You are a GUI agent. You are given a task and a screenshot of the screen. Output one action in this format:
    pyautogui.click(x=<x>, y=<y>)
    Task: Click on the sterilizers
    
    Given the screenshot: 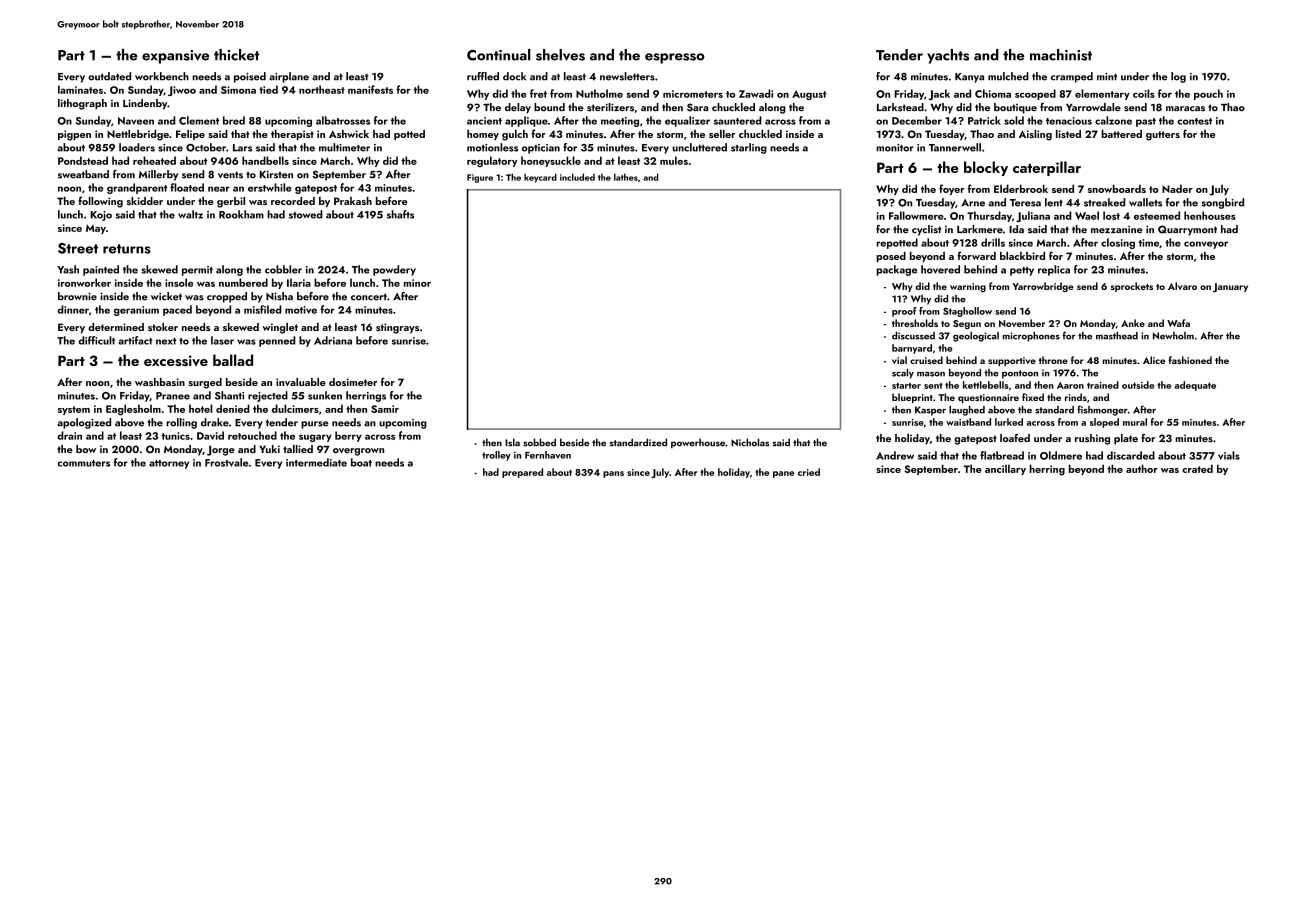 What is the action you would take?
    pyautogui.click(x=610, y=107)
